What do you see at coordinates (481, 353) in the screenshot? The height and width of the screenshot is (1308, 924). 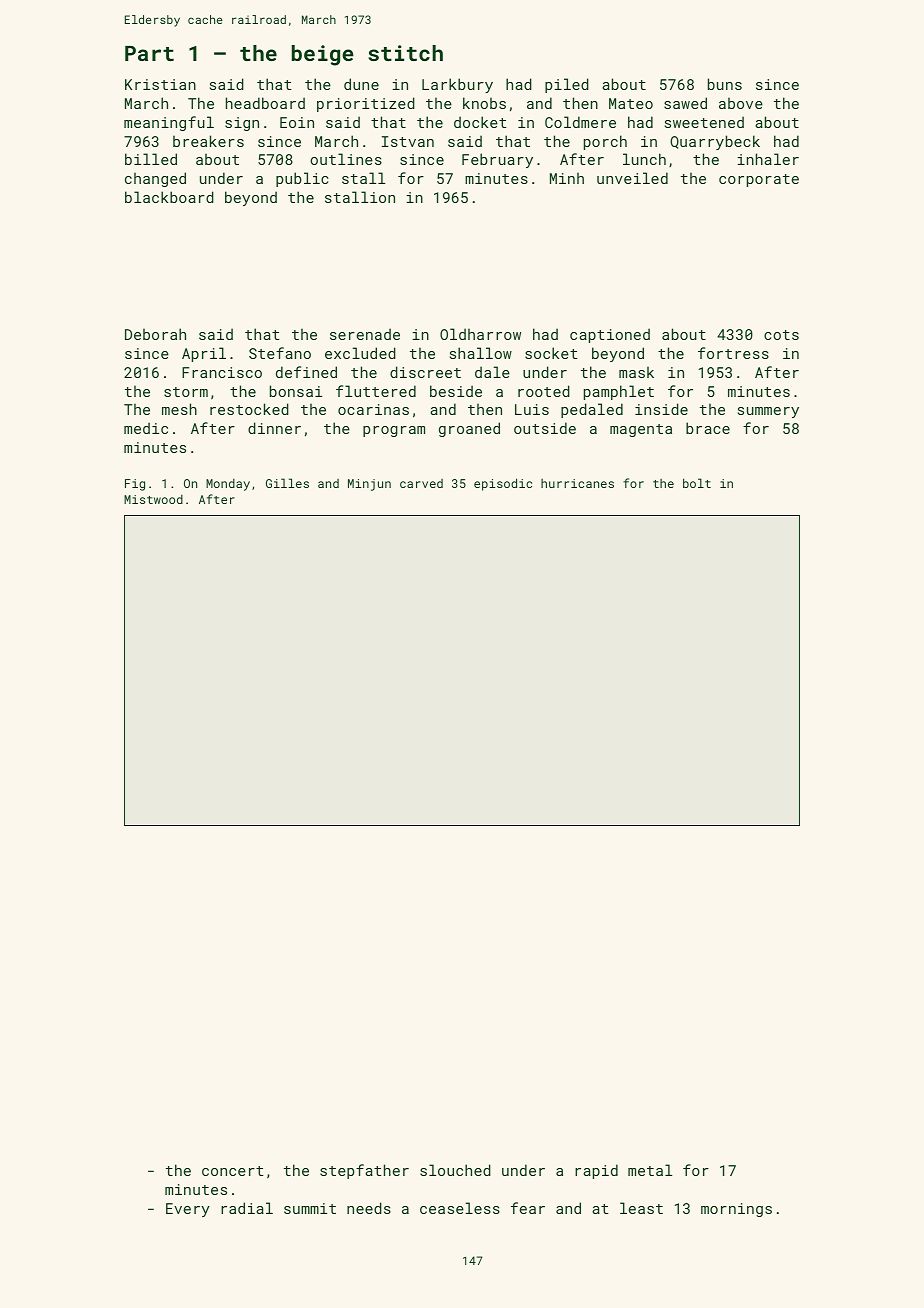 I see `shallow` at bounding box center [481, 353].
